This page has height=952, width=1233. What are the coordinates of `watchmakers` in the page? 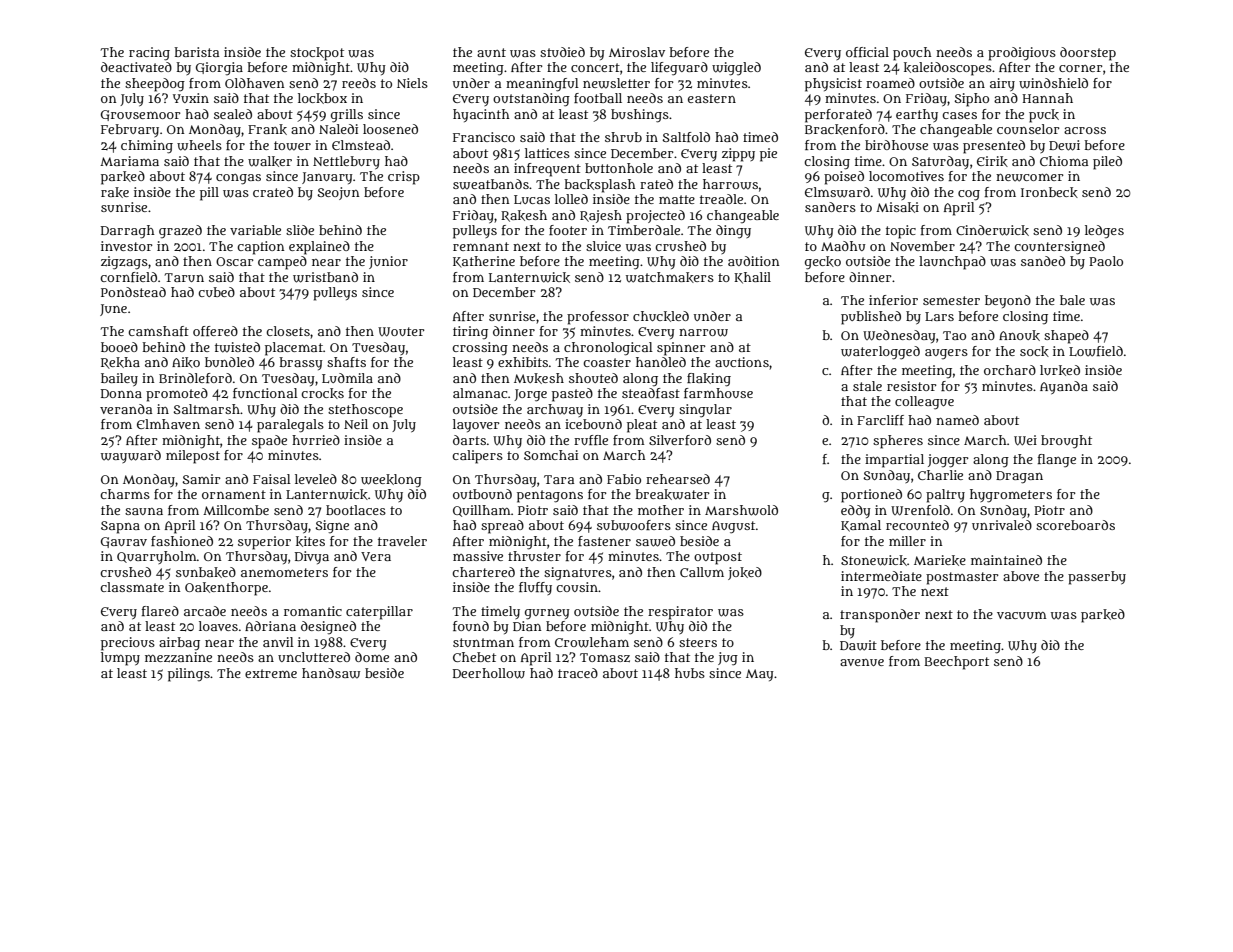 It's located at (670, 277).
